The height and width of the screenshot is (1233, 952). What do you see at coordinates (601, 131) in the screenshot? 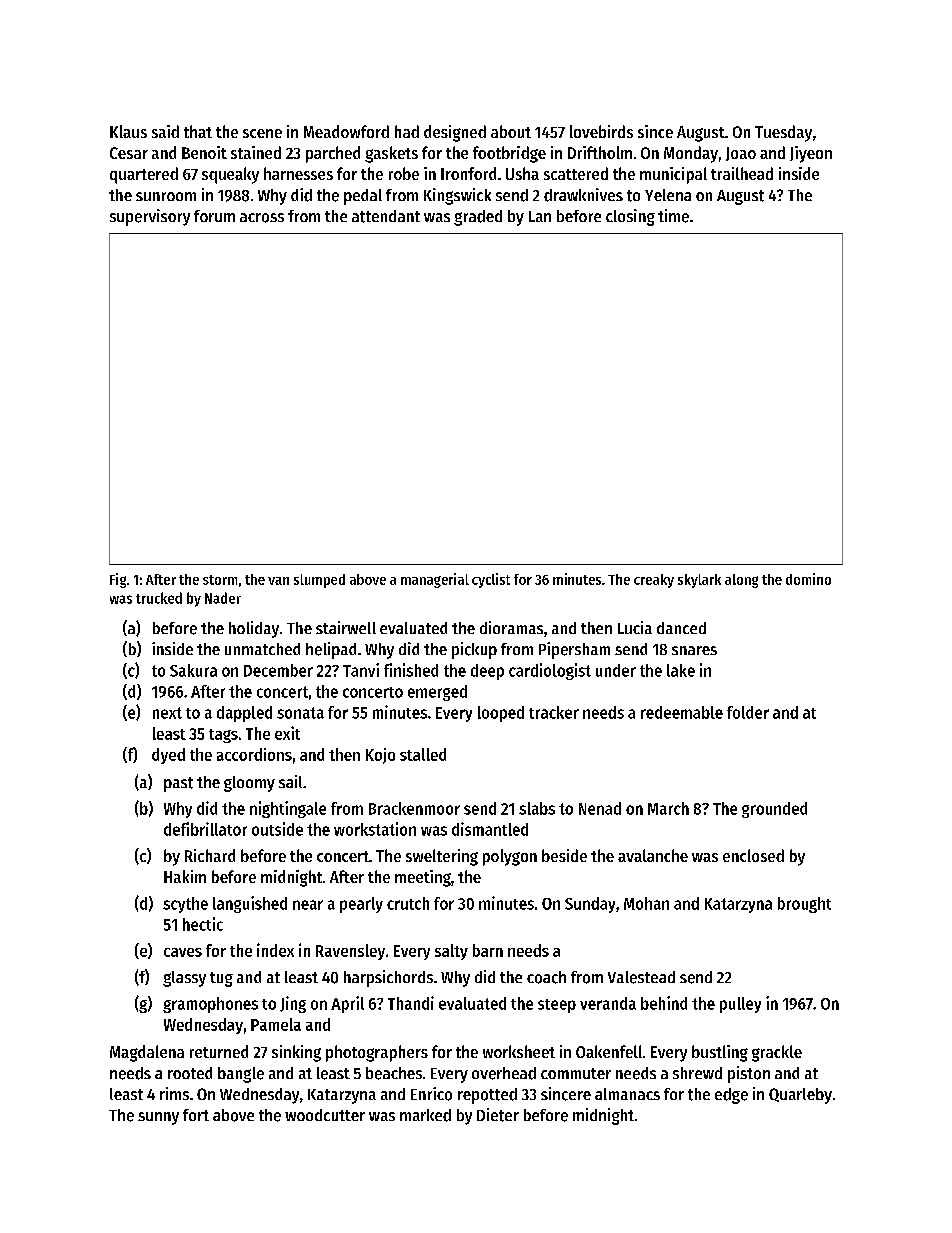
I see `lovebirds` at bounding box center [601, 131].
